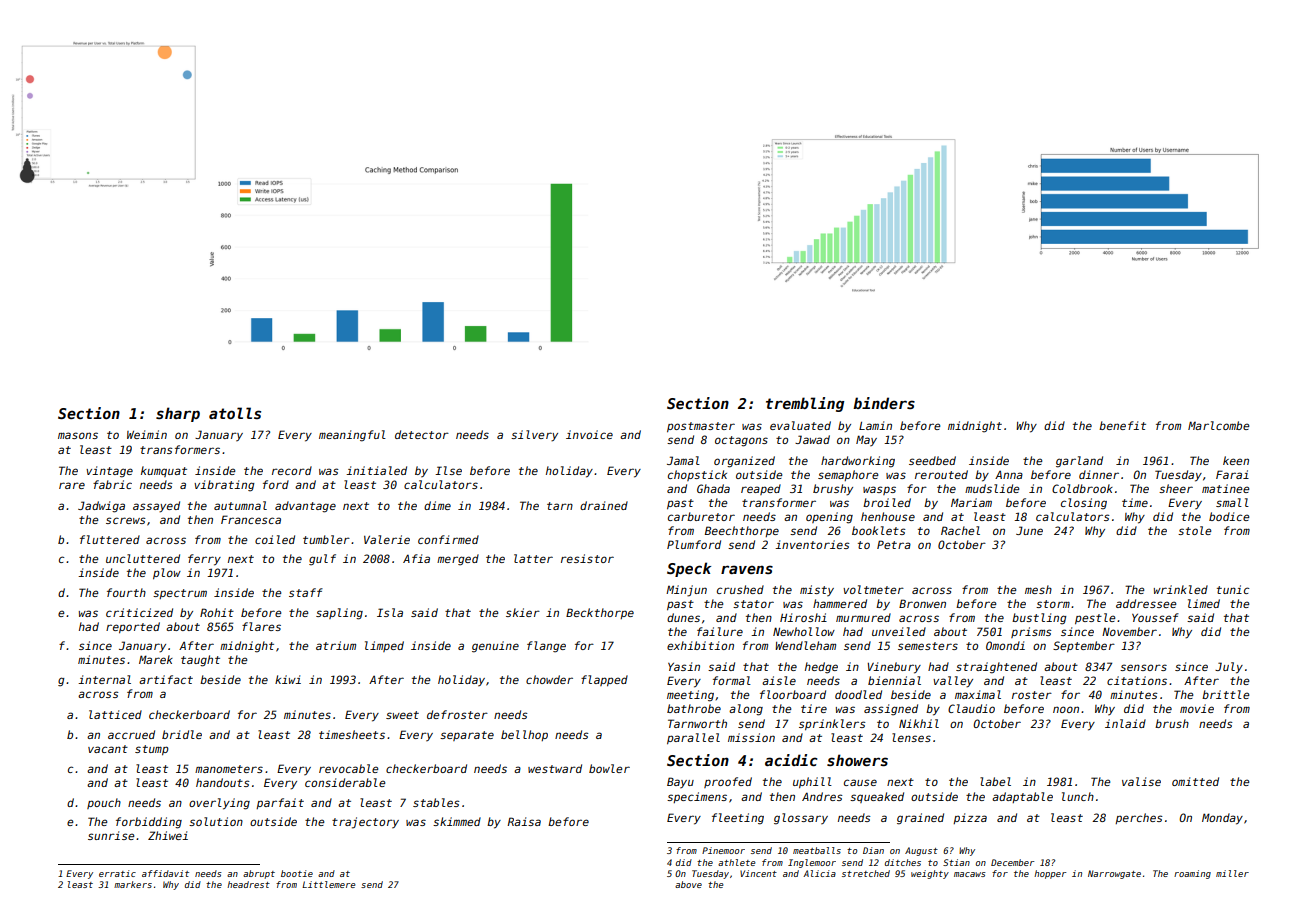 Image resolution: width=1308 pixels, height=924 pixels. Describe the element at coordinates (217, 612) in the document. I see `Rohit` at that location.
